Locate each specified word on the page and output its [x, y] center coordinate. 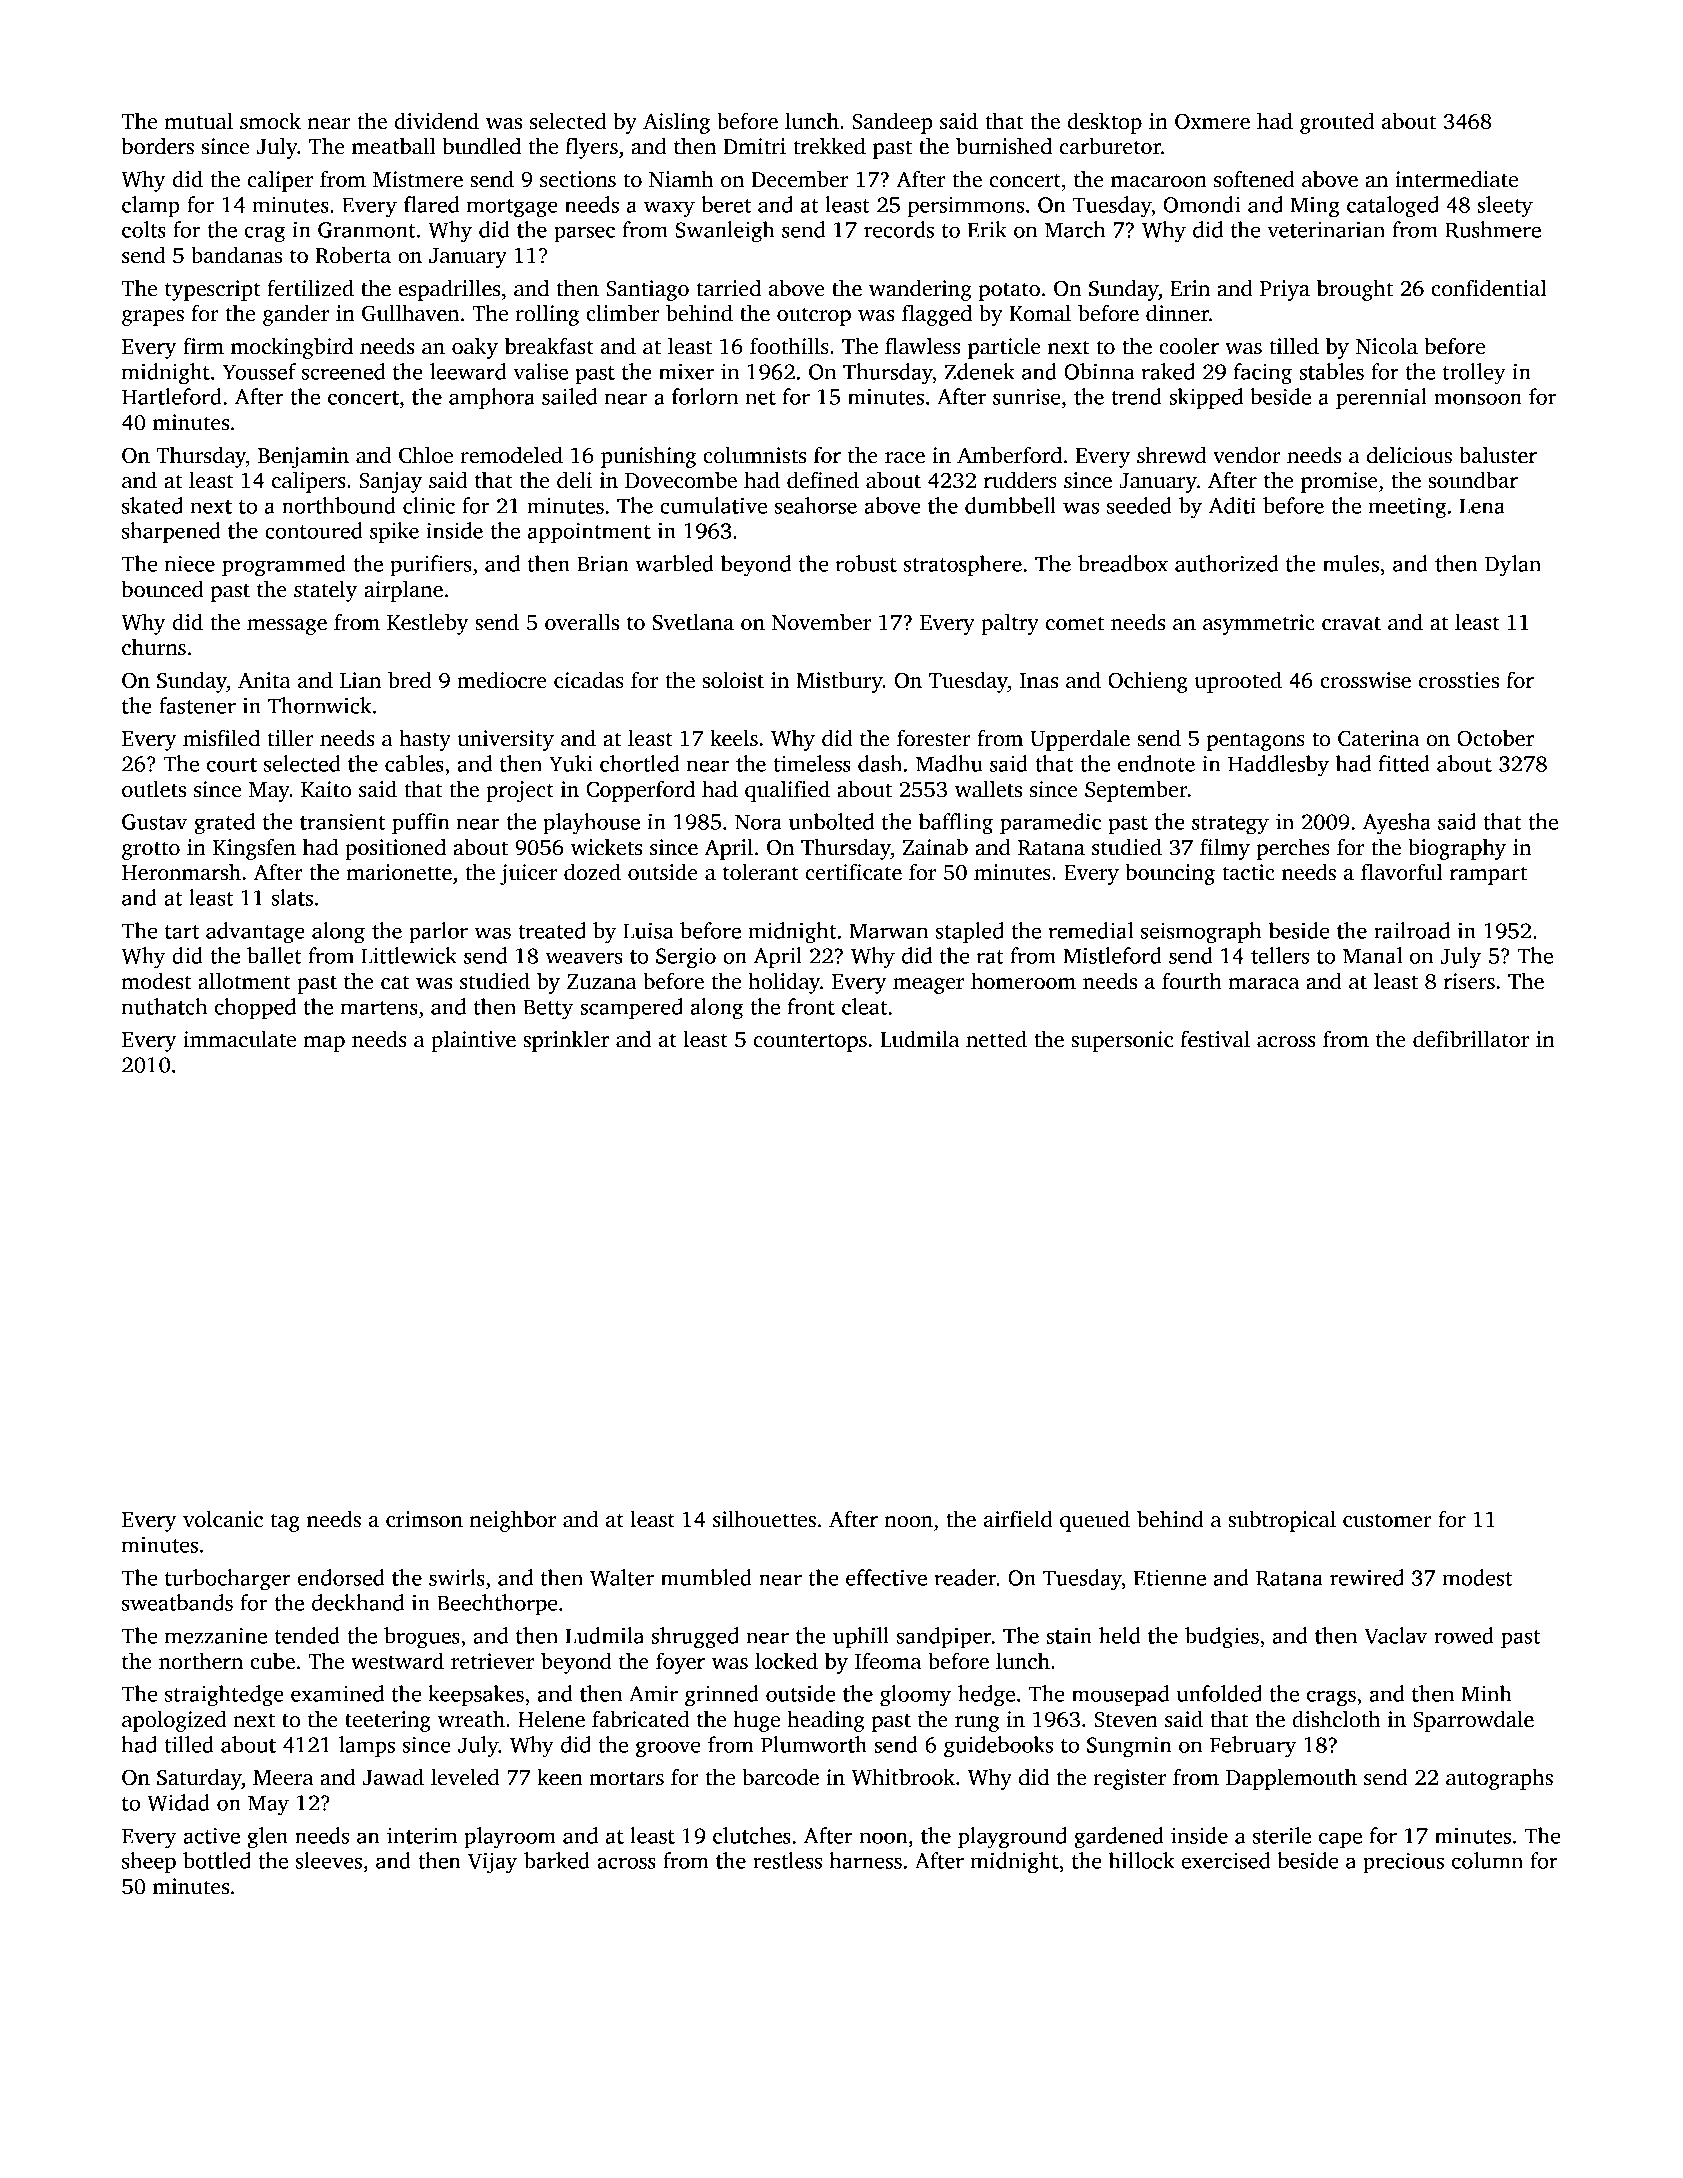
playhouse [591, 824]
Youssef [259, 371]
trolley [1474, 374]
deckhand [358, 1602]
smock [270, 121]
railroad [1412, 930]
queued [1095, 1521]
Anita [264, 680]
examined [337, 1693]
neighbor [512, 1521]
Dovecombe [681, 480]
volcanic [223, 1519]
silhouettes [764, 1519]
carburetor [1110, 146]
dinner [1177, 313]
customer [1387, 1520]
